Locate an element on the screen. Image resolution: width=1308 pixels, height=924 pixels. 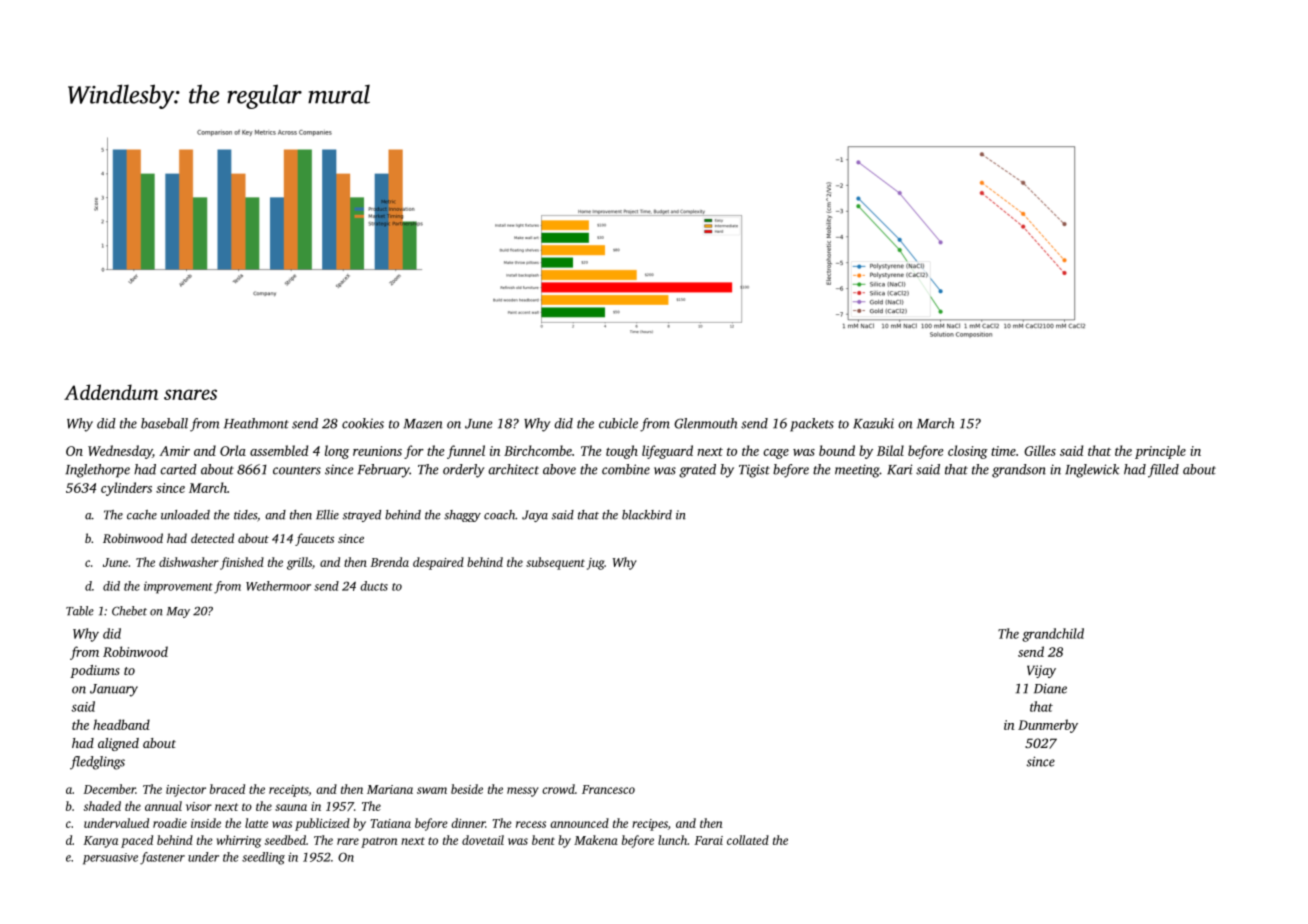
Glenmouth is located at coordinates (706, 423).
